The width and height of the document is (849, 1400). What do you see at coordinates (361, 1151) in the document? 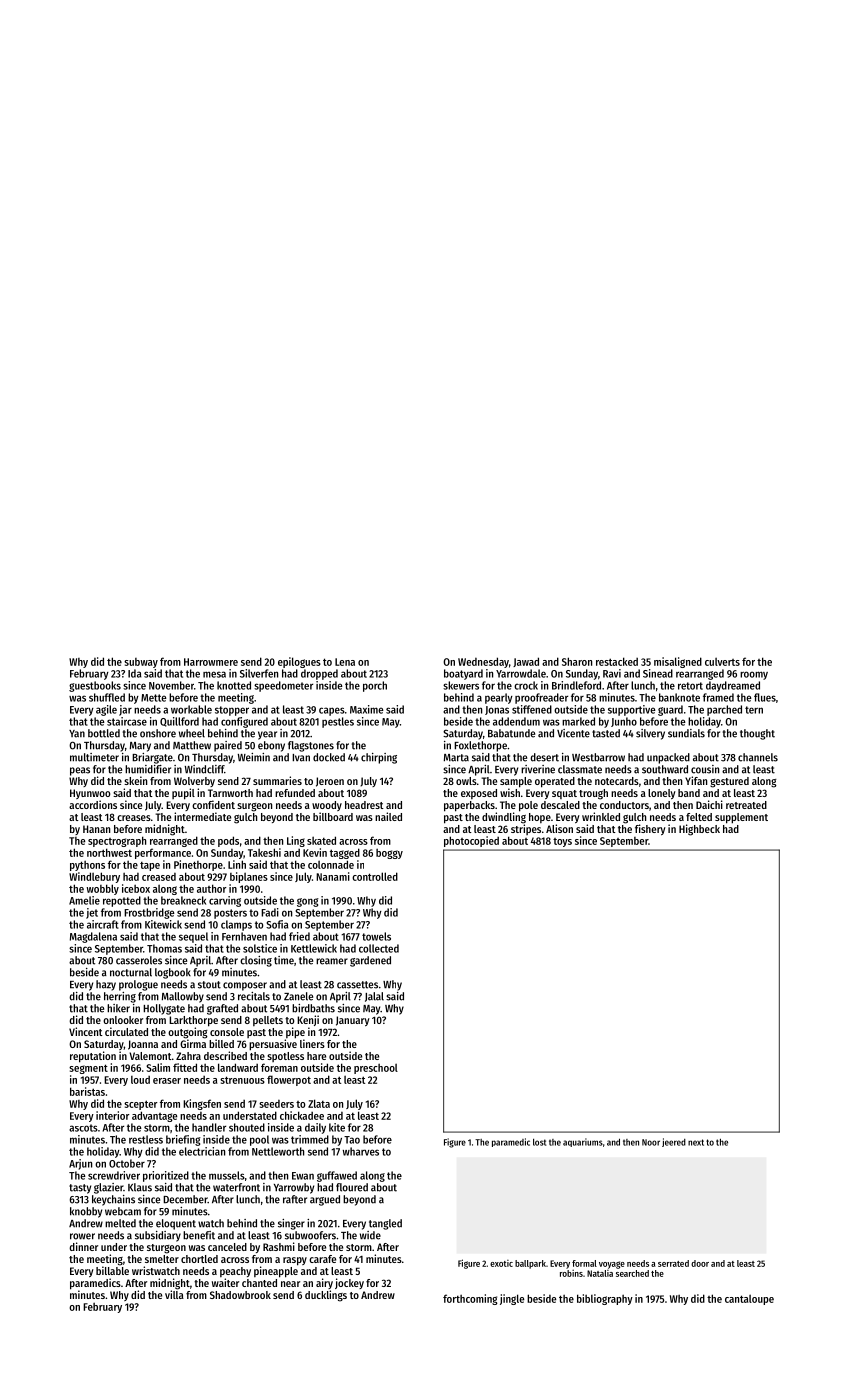
I see `wharves` at bounding box center [361, 1151].
